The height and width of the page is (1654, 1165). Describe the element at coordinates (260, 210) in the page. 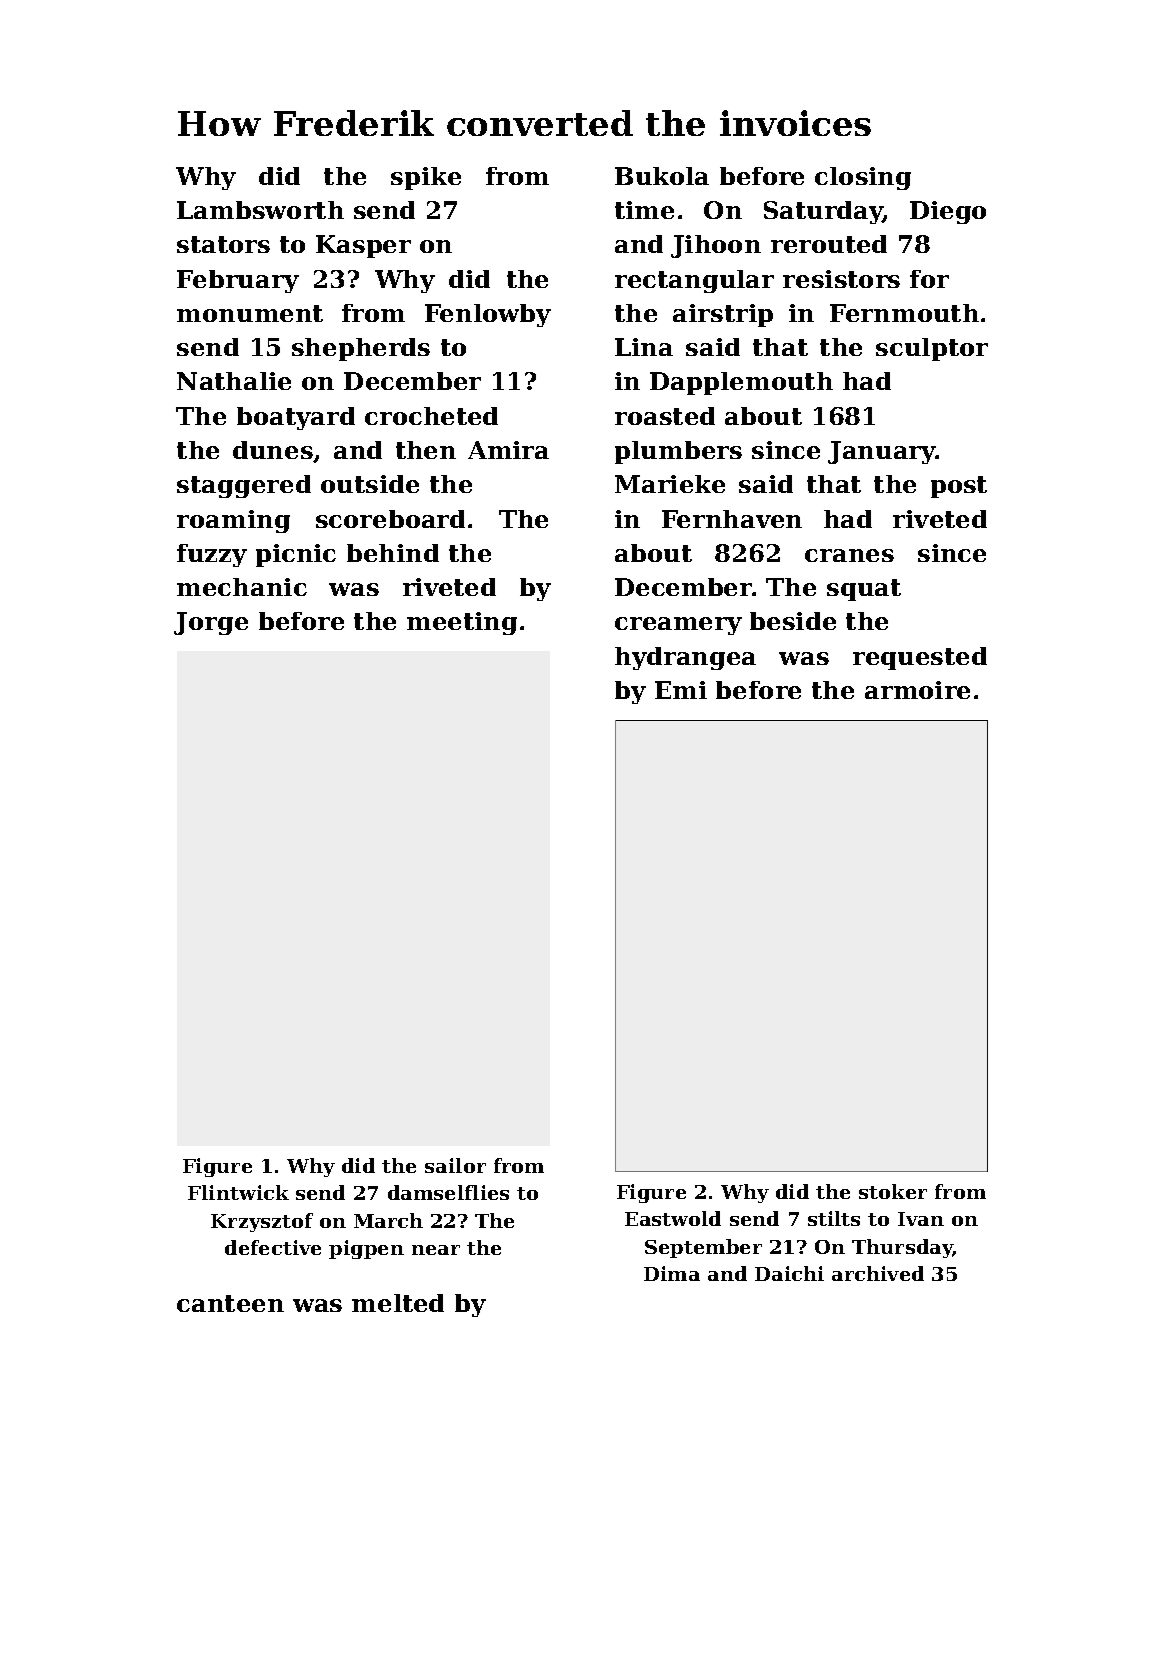

I see `Lambsworth` at that location.
